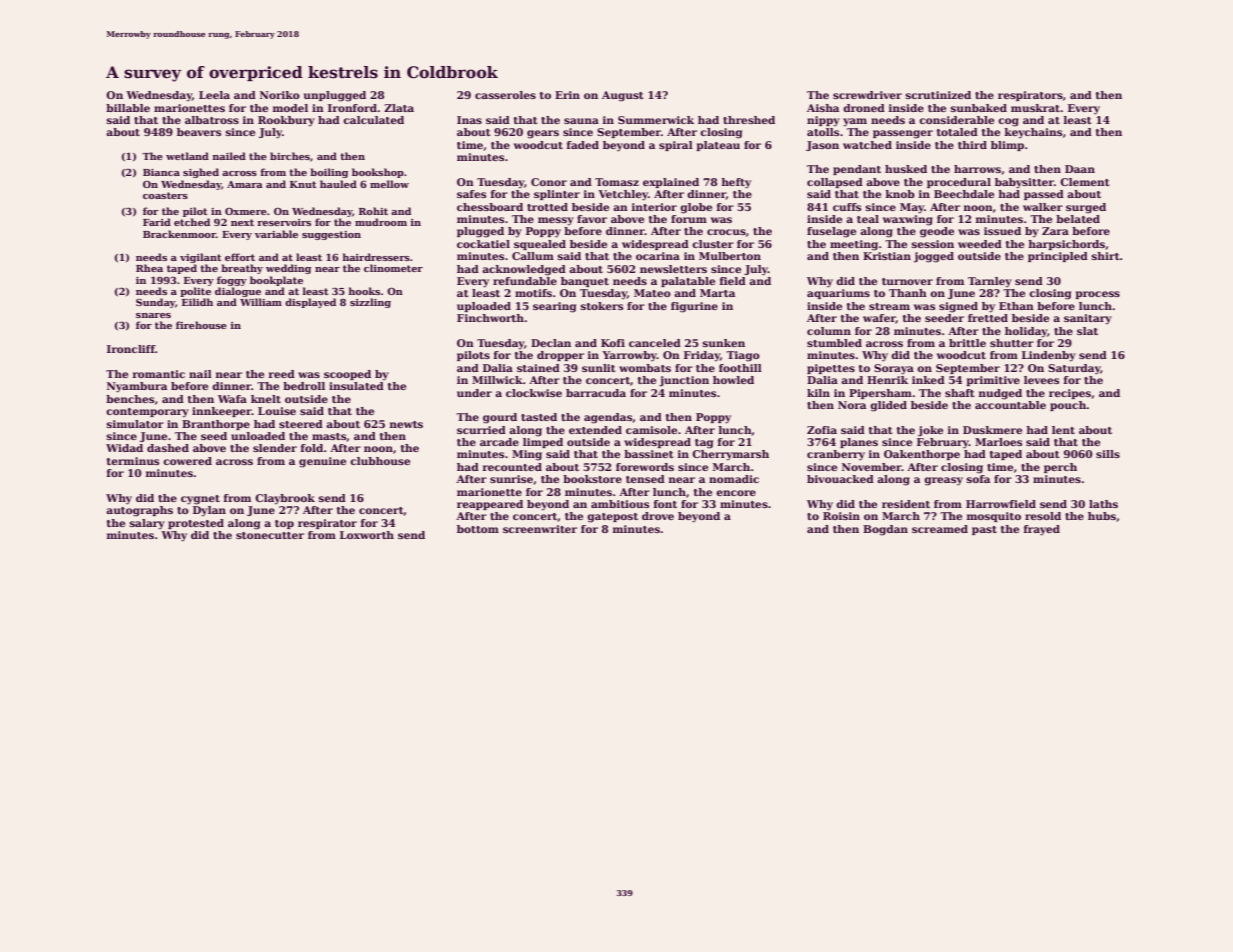  I want to click on Loxworth, so click(367, 535).
